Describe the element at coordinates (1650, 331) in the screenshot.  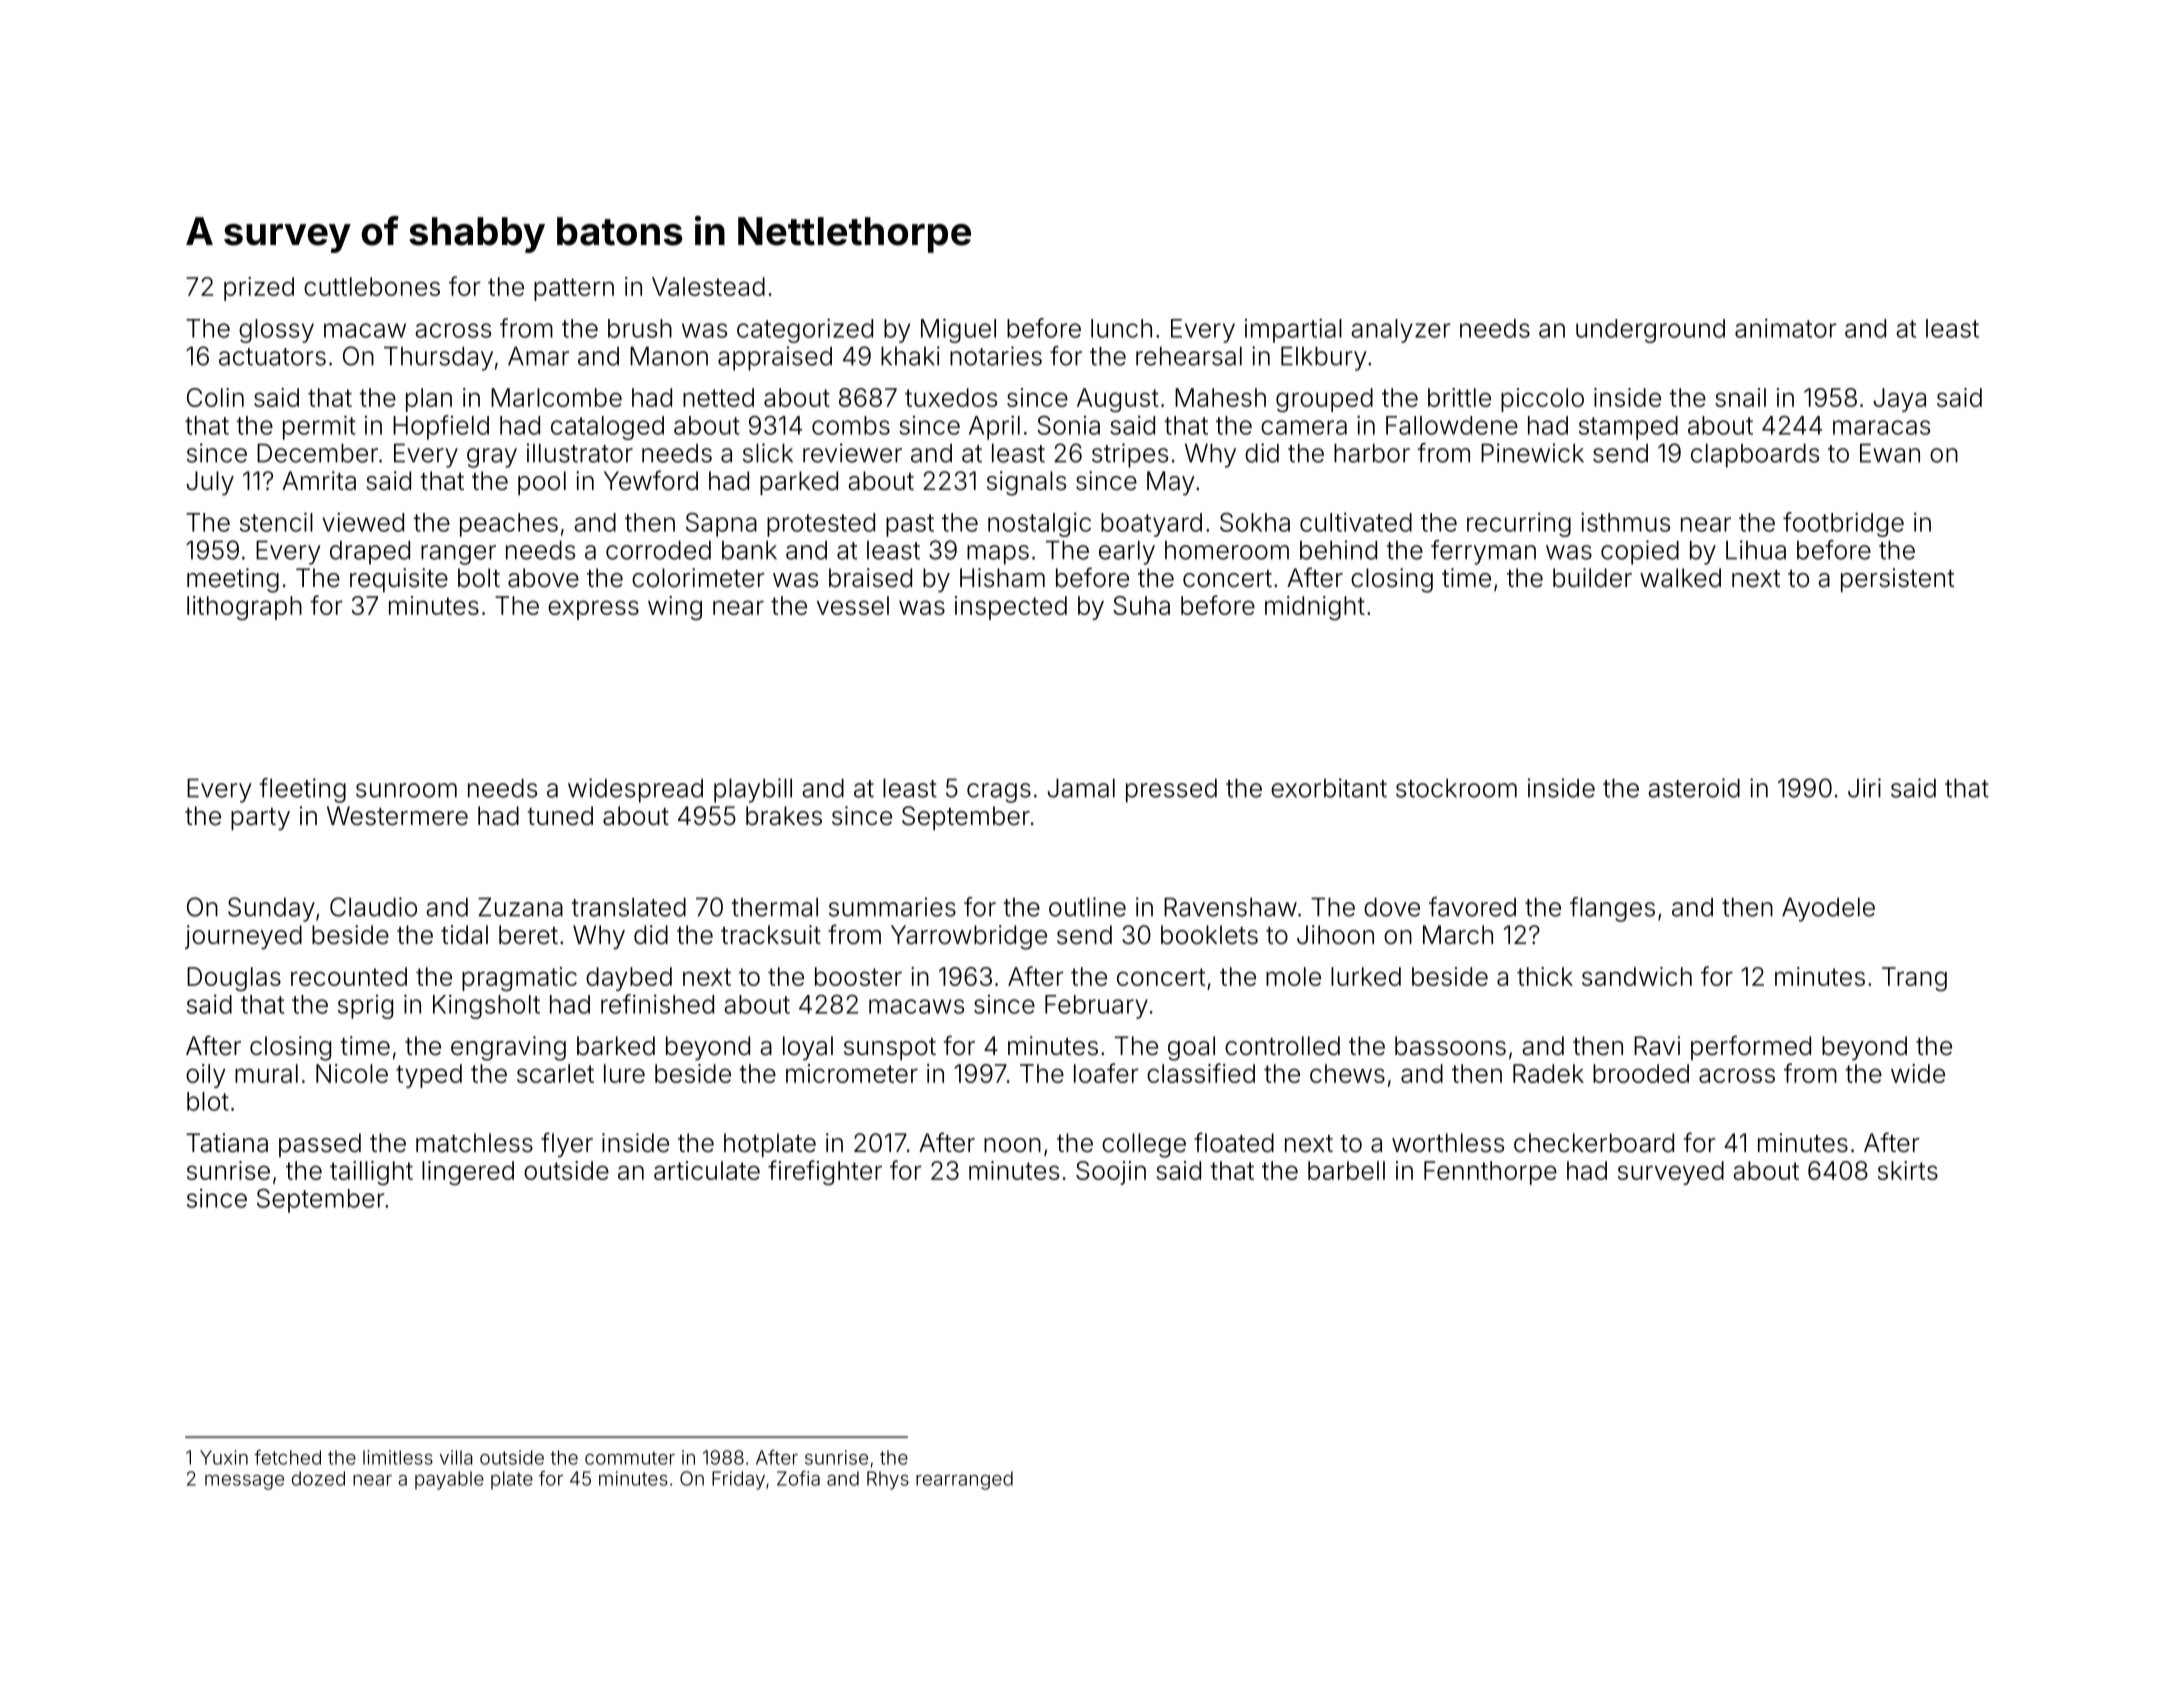
I see `underground` at that location.
